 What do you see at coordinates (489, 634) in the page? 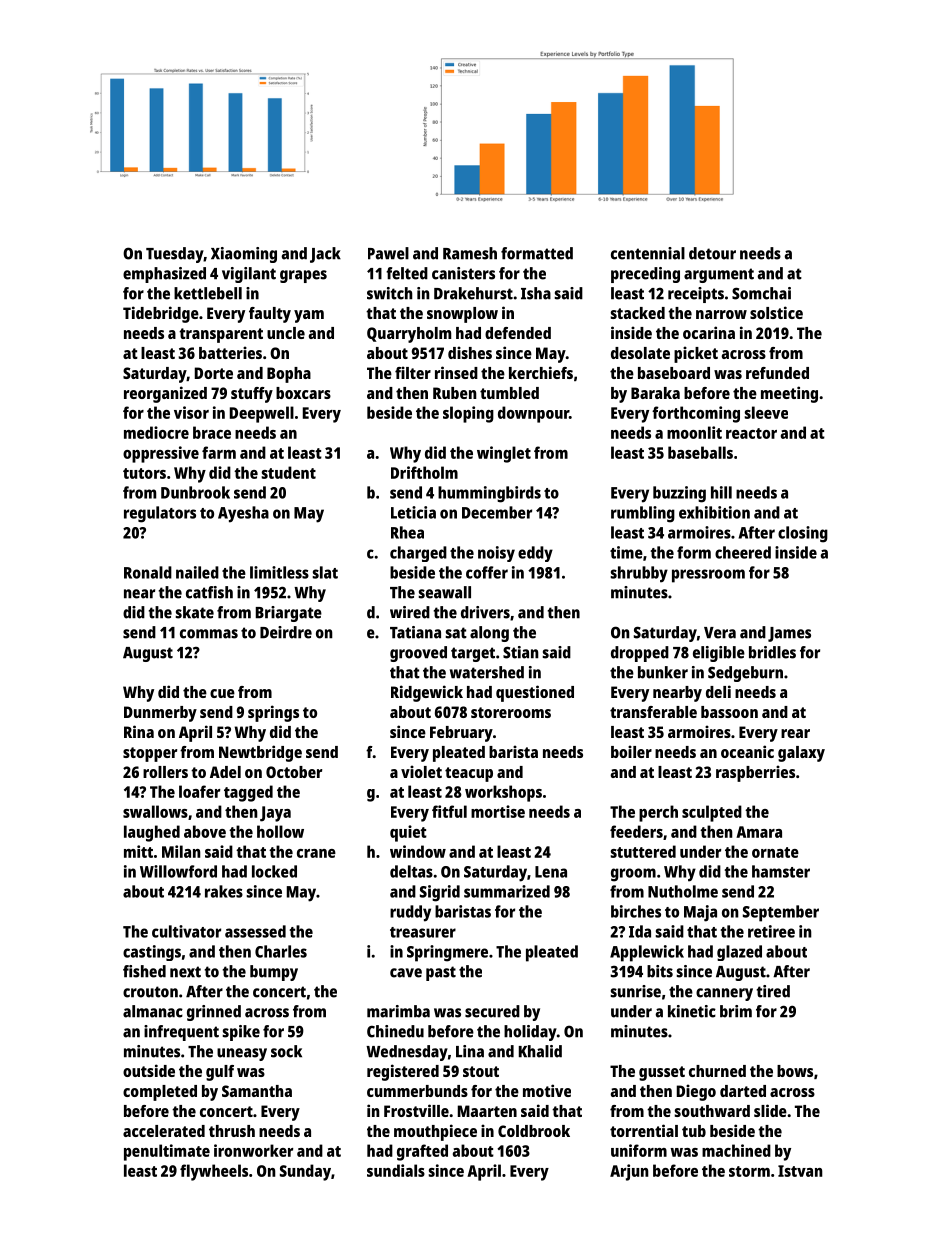
I see `along` at bounding box center [489, 634].
